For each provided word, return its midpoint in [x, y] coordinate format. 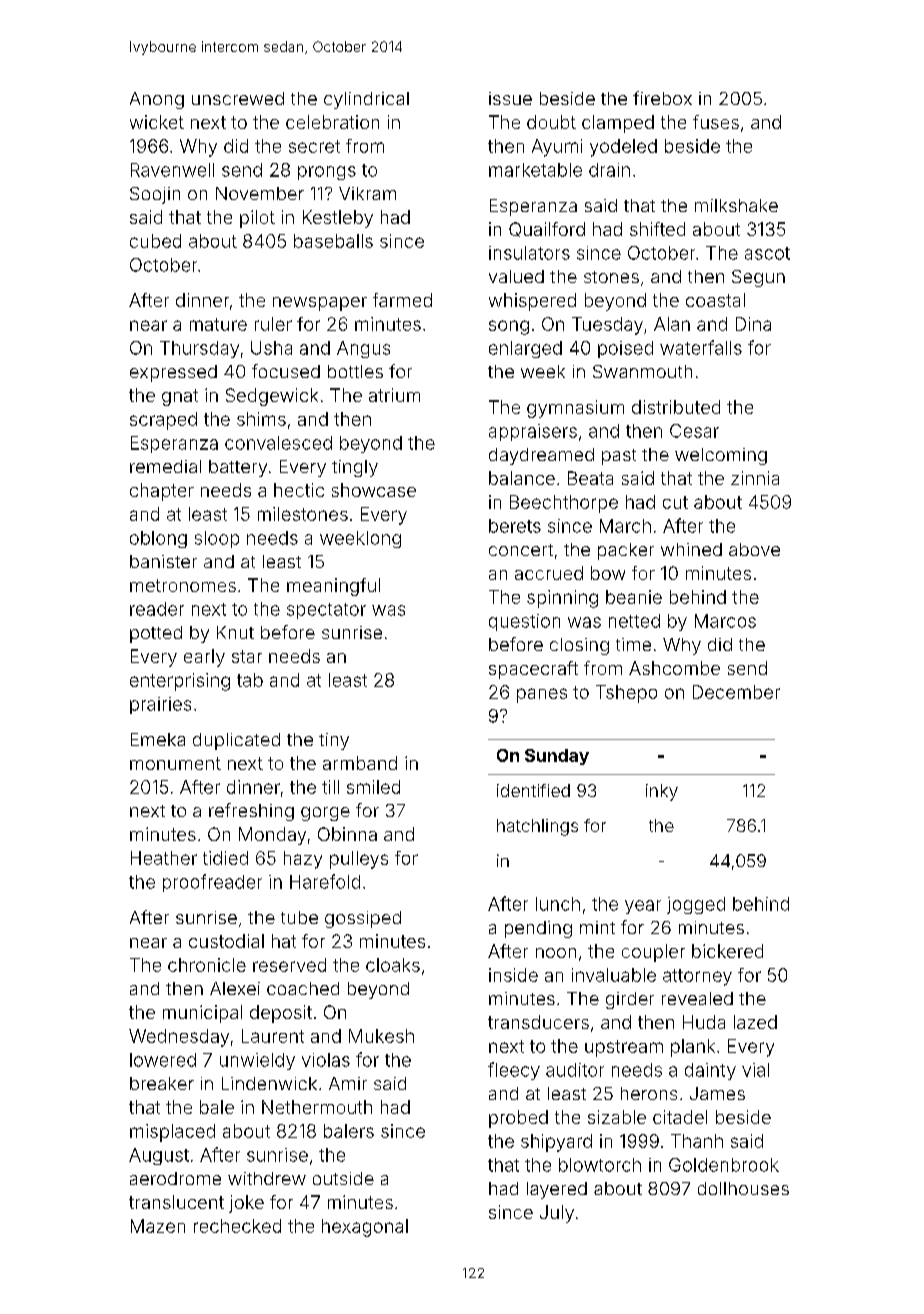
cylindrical [366, 100]
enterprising [180, 682]
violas [326, 1060]
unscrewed [238, 98]
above [754, 549]
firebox [662, 98]
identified [533, 790]
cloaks [393, 965]
